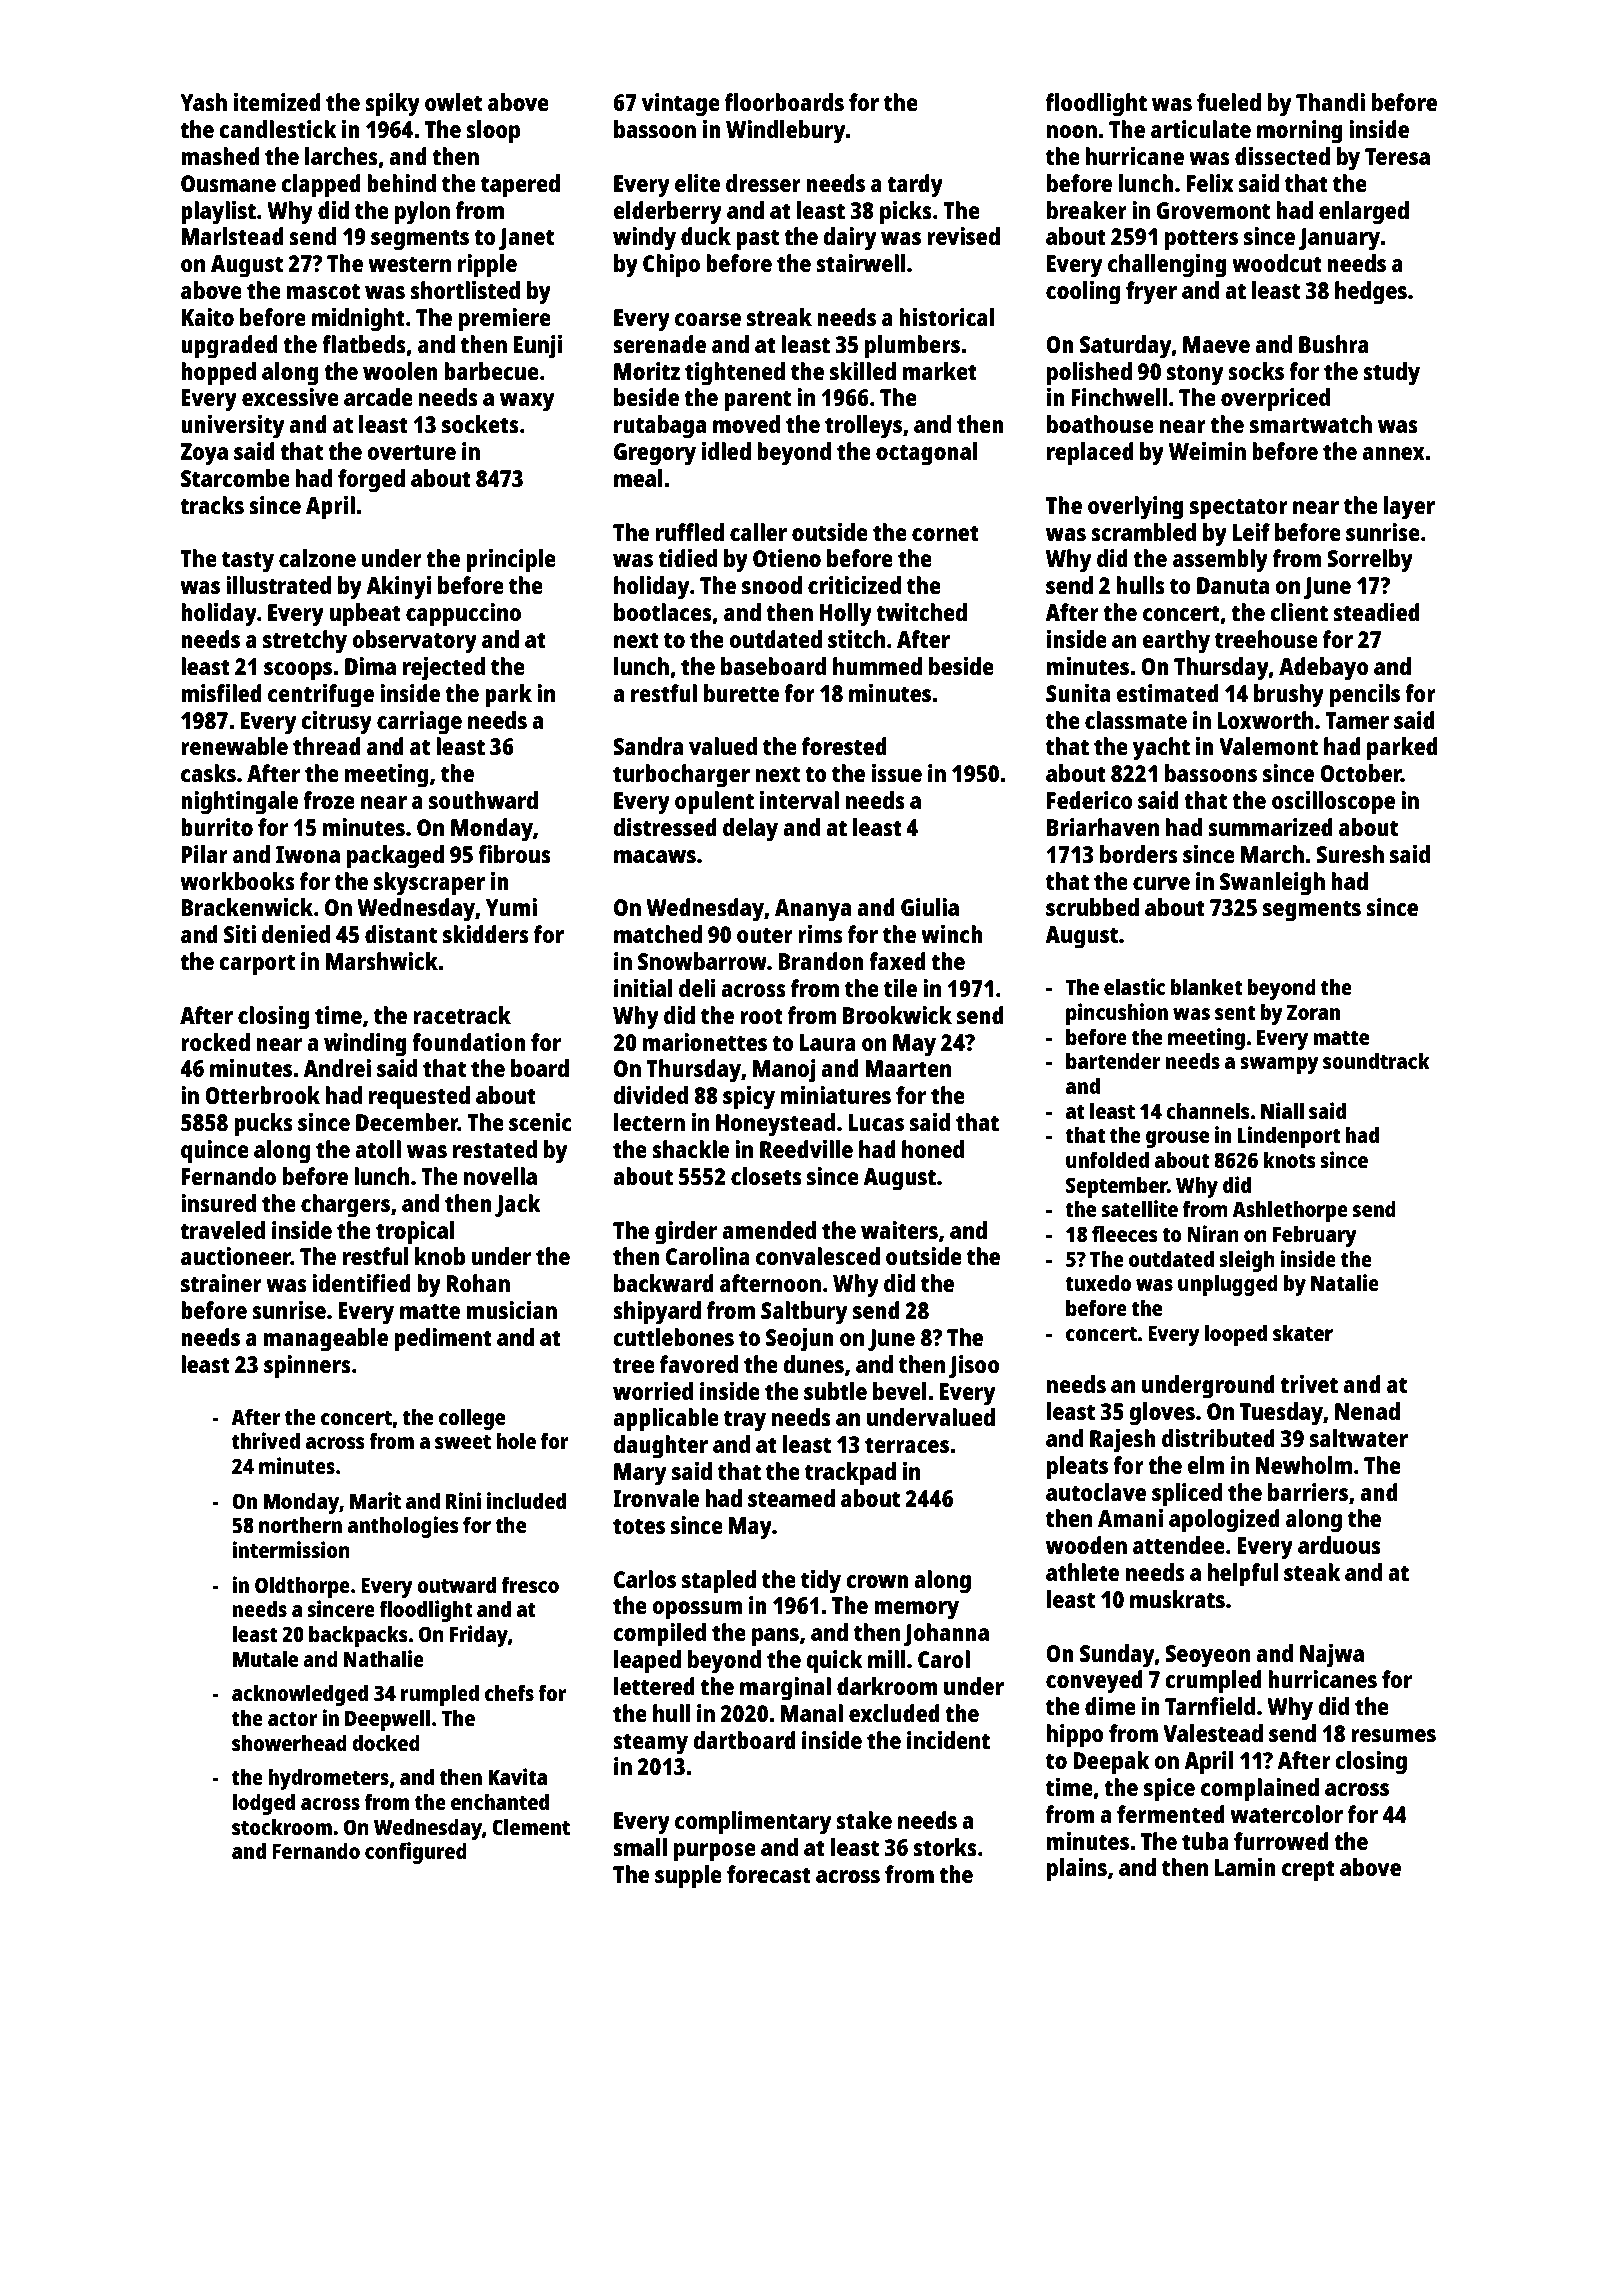 The width and height of the page is (1620, 2292). What do you see at coordinates (453, 102) in the page?
I see `owlet` at bounding box center [453, 102].
